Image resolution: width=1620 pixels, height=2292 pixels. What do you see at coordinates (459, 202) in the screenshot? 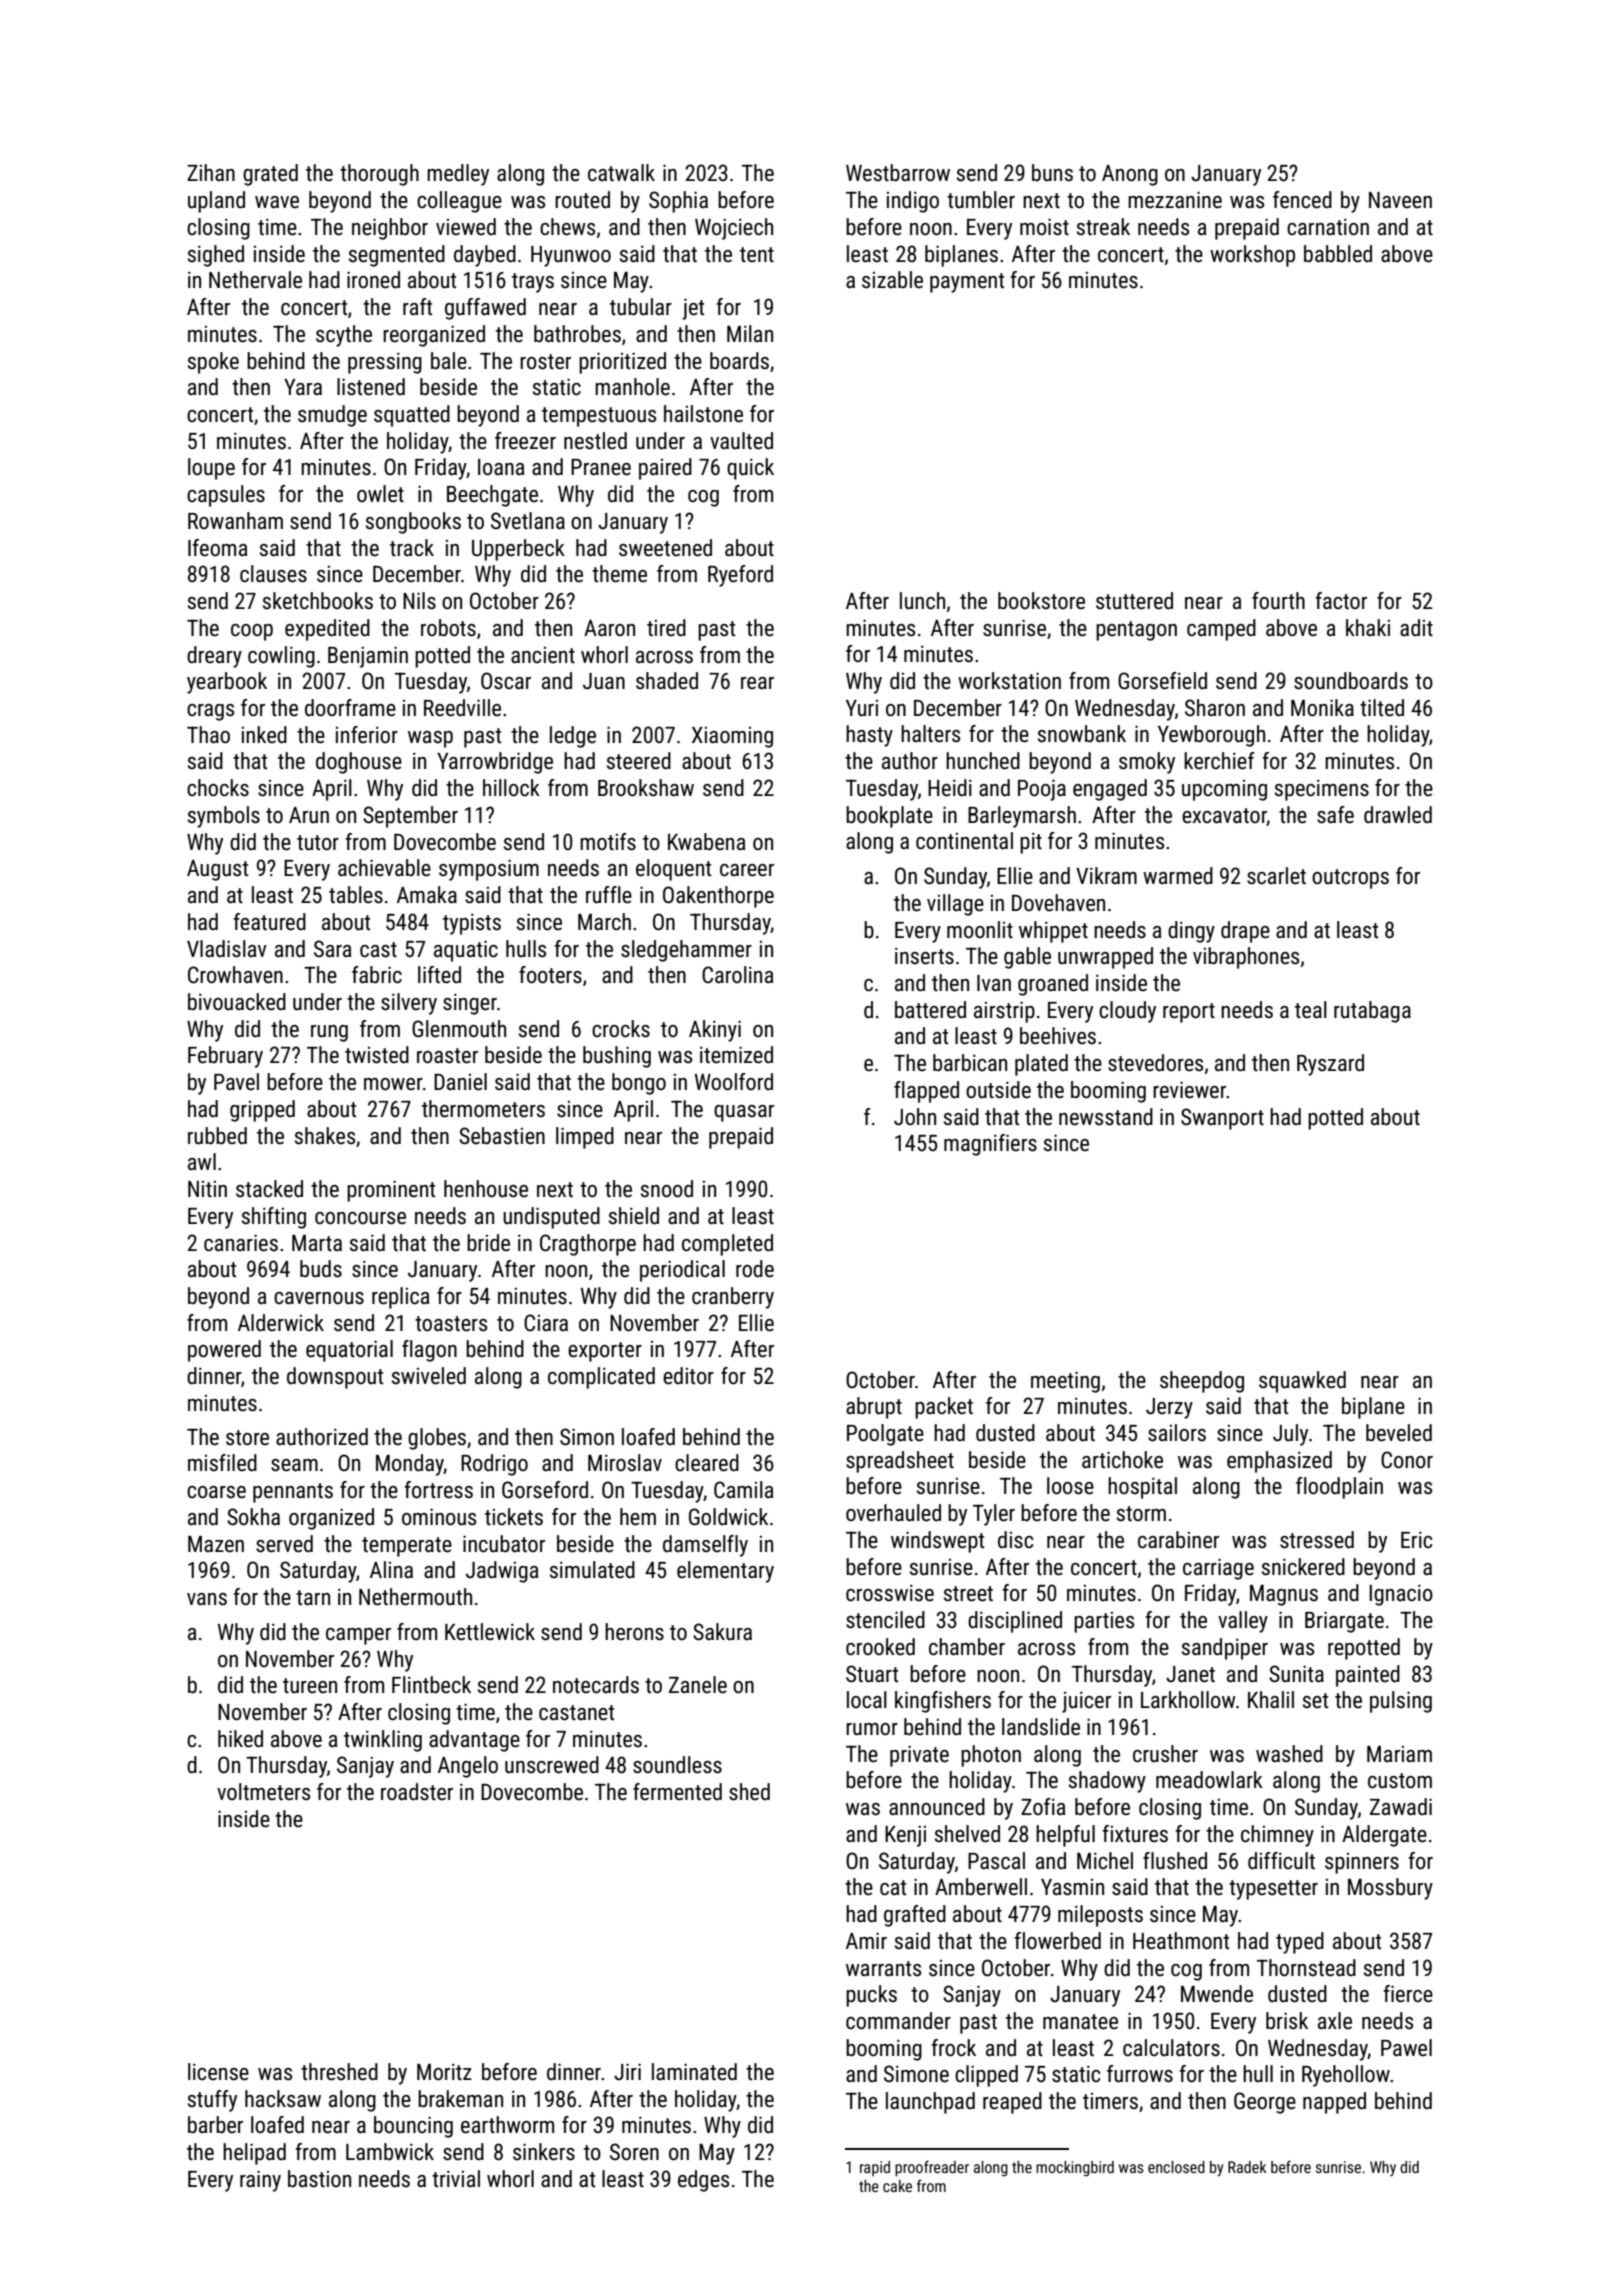
I see `colleague` at bounding box center [459, 202].
